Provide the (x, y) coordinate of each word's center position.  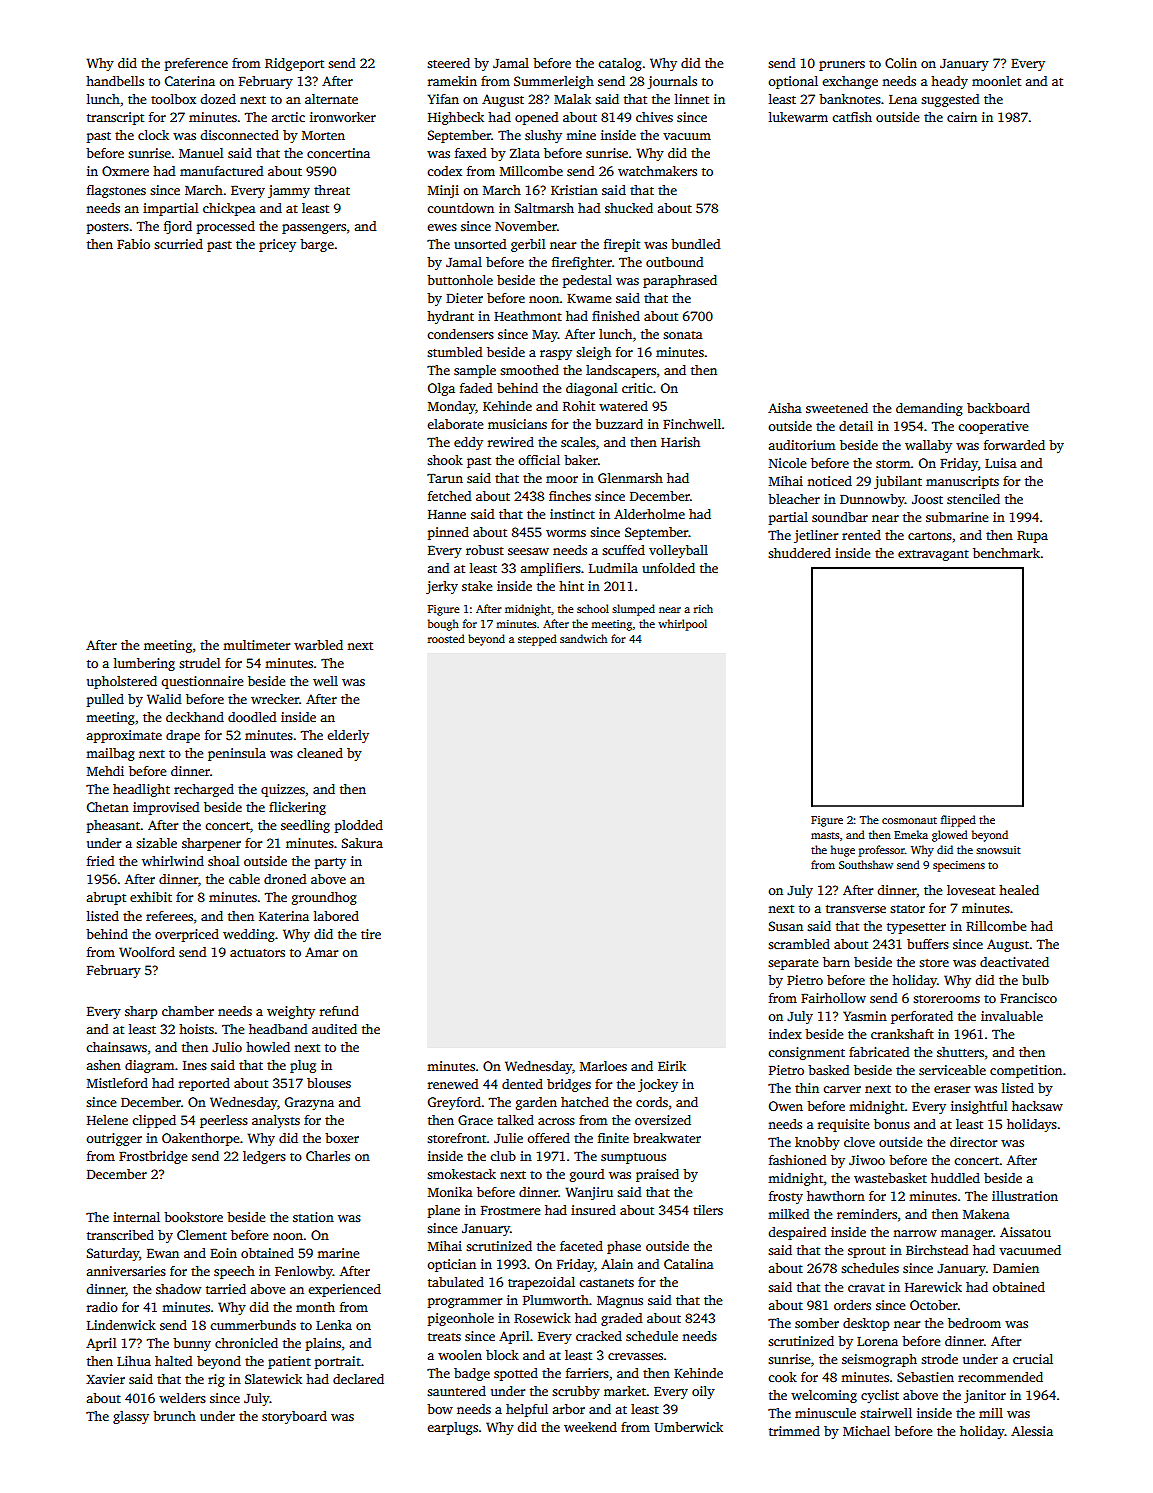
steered (448, 63)
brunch (174, 1416)
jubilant (898, 482)
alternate (331, 99)
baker (581, 460)
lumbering (144, 664)
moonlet (996, 81)
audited (334, 1029)
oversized (663, 1120)
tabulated (456, 1282)
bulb (1035, 980)
